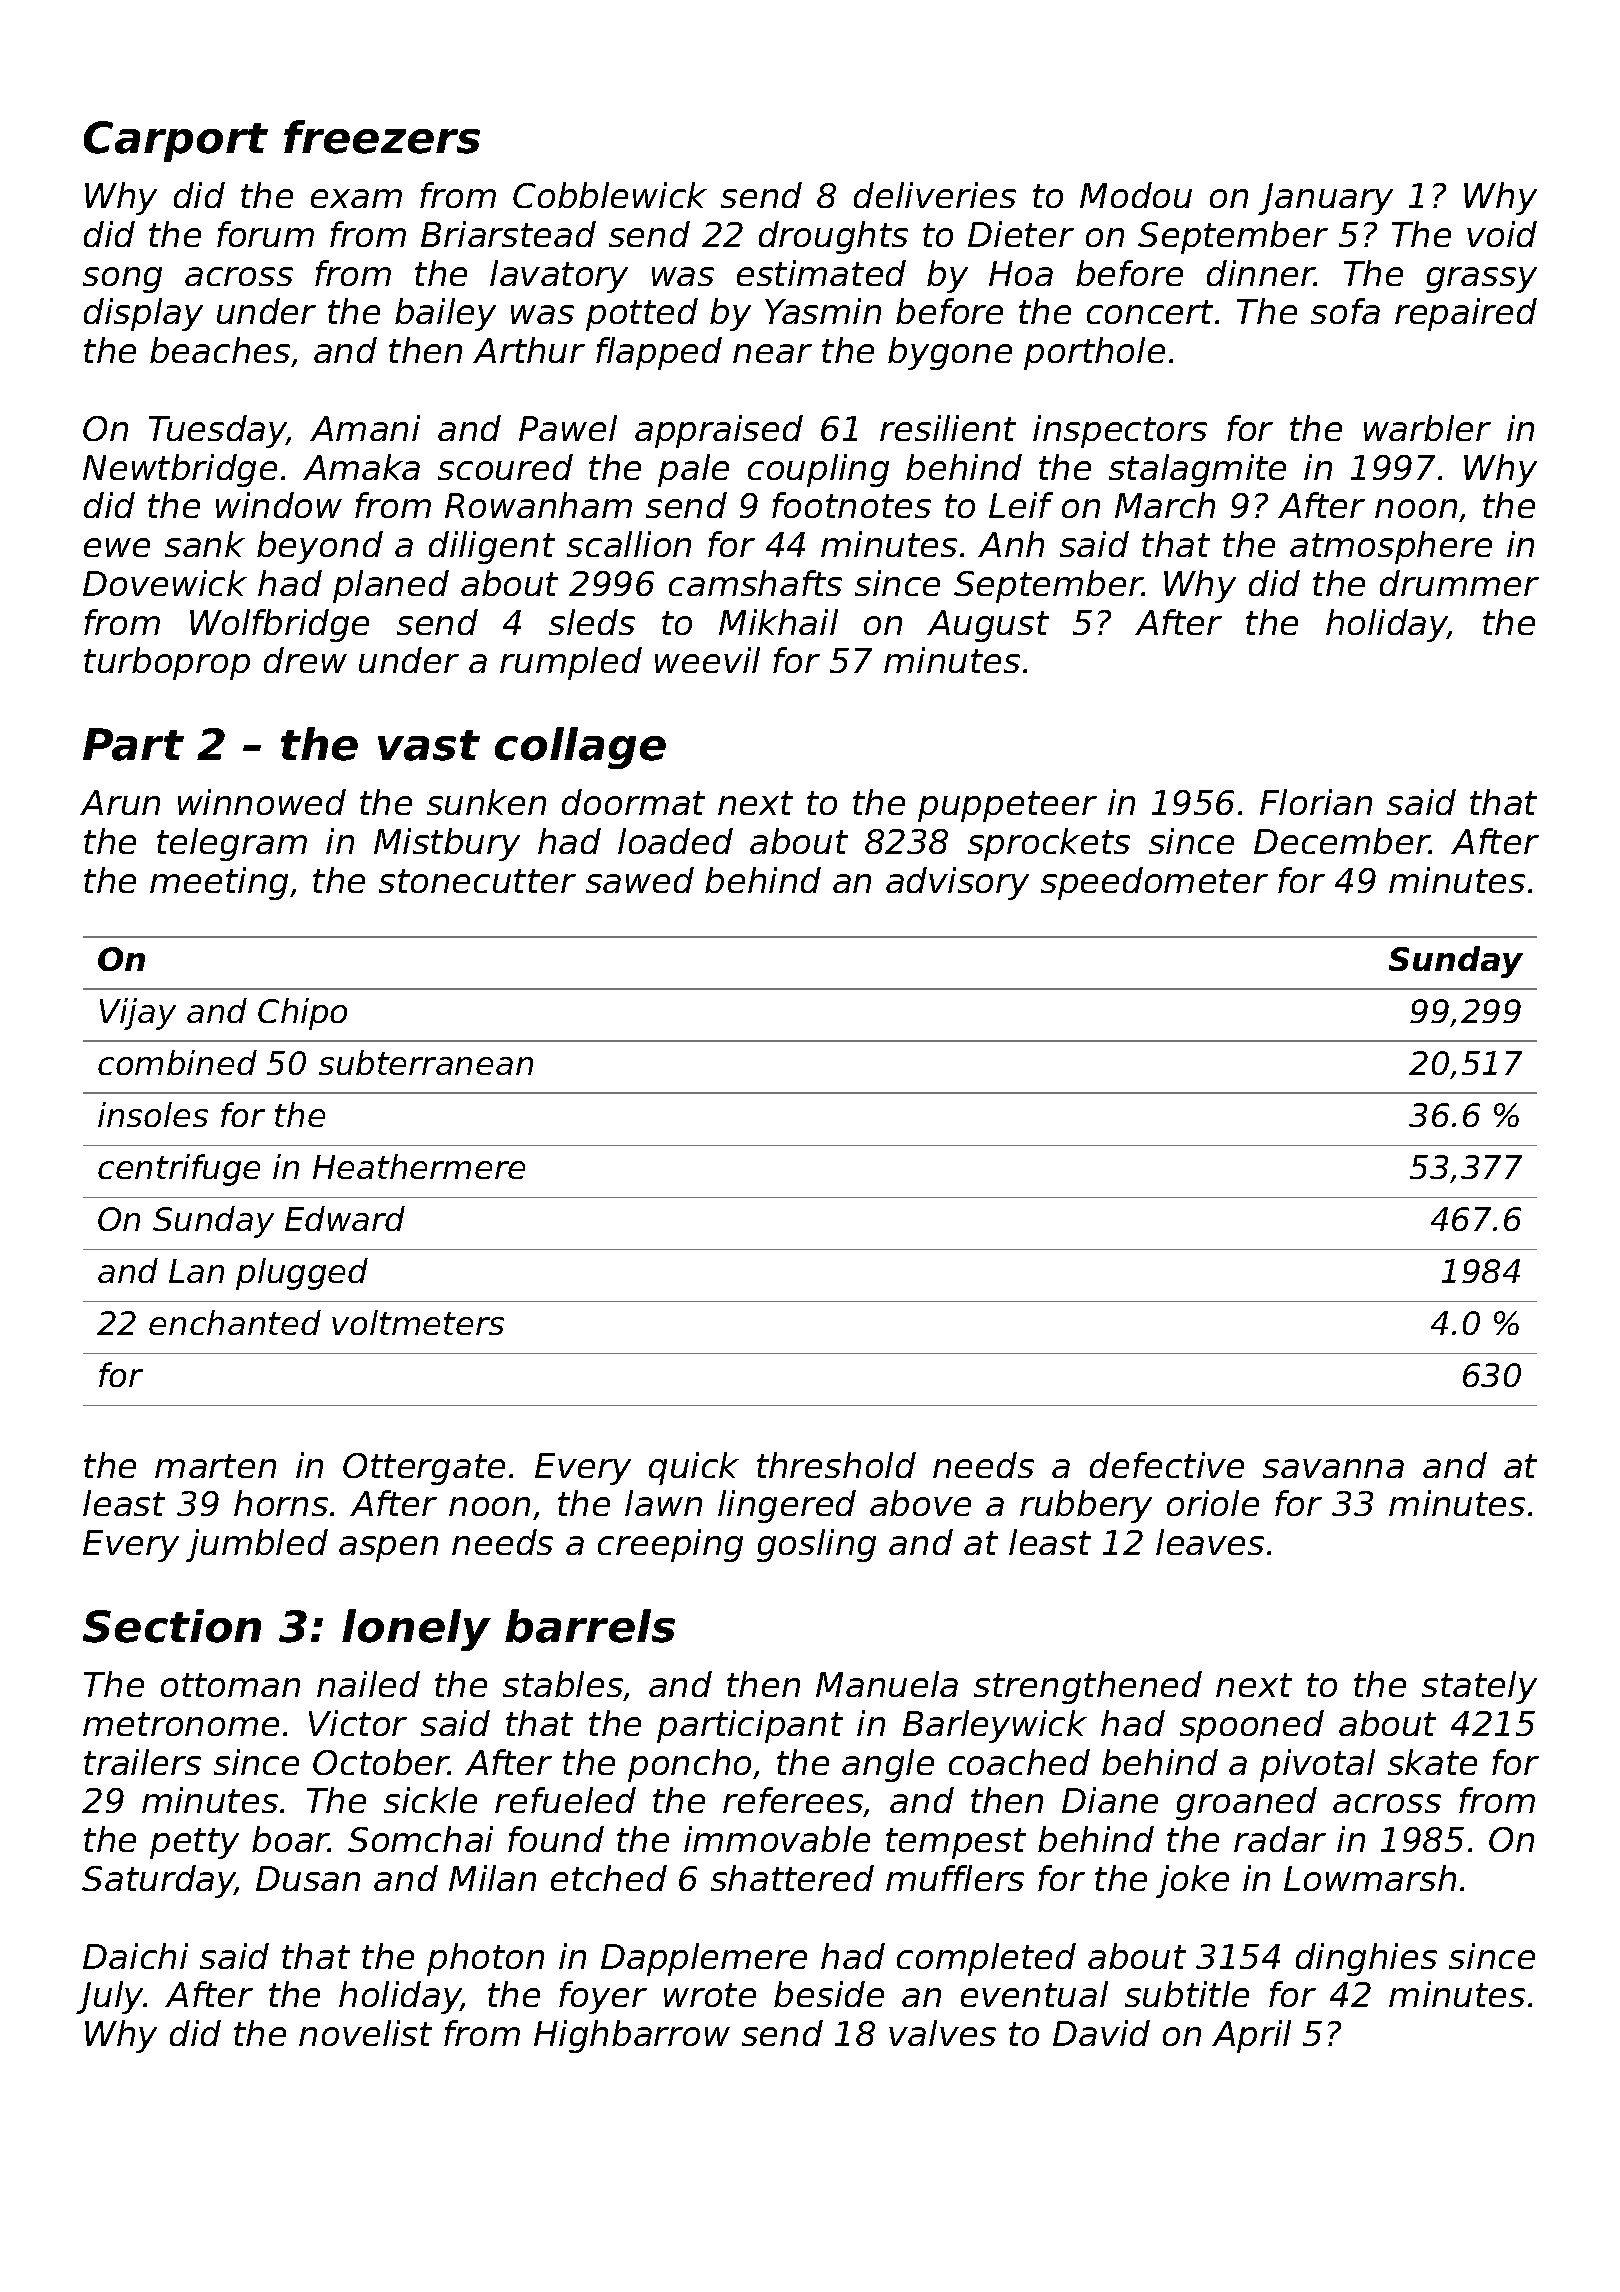 The width and height of the page is (1620, 2292). I want to click on loaded, so click(675, 841).
